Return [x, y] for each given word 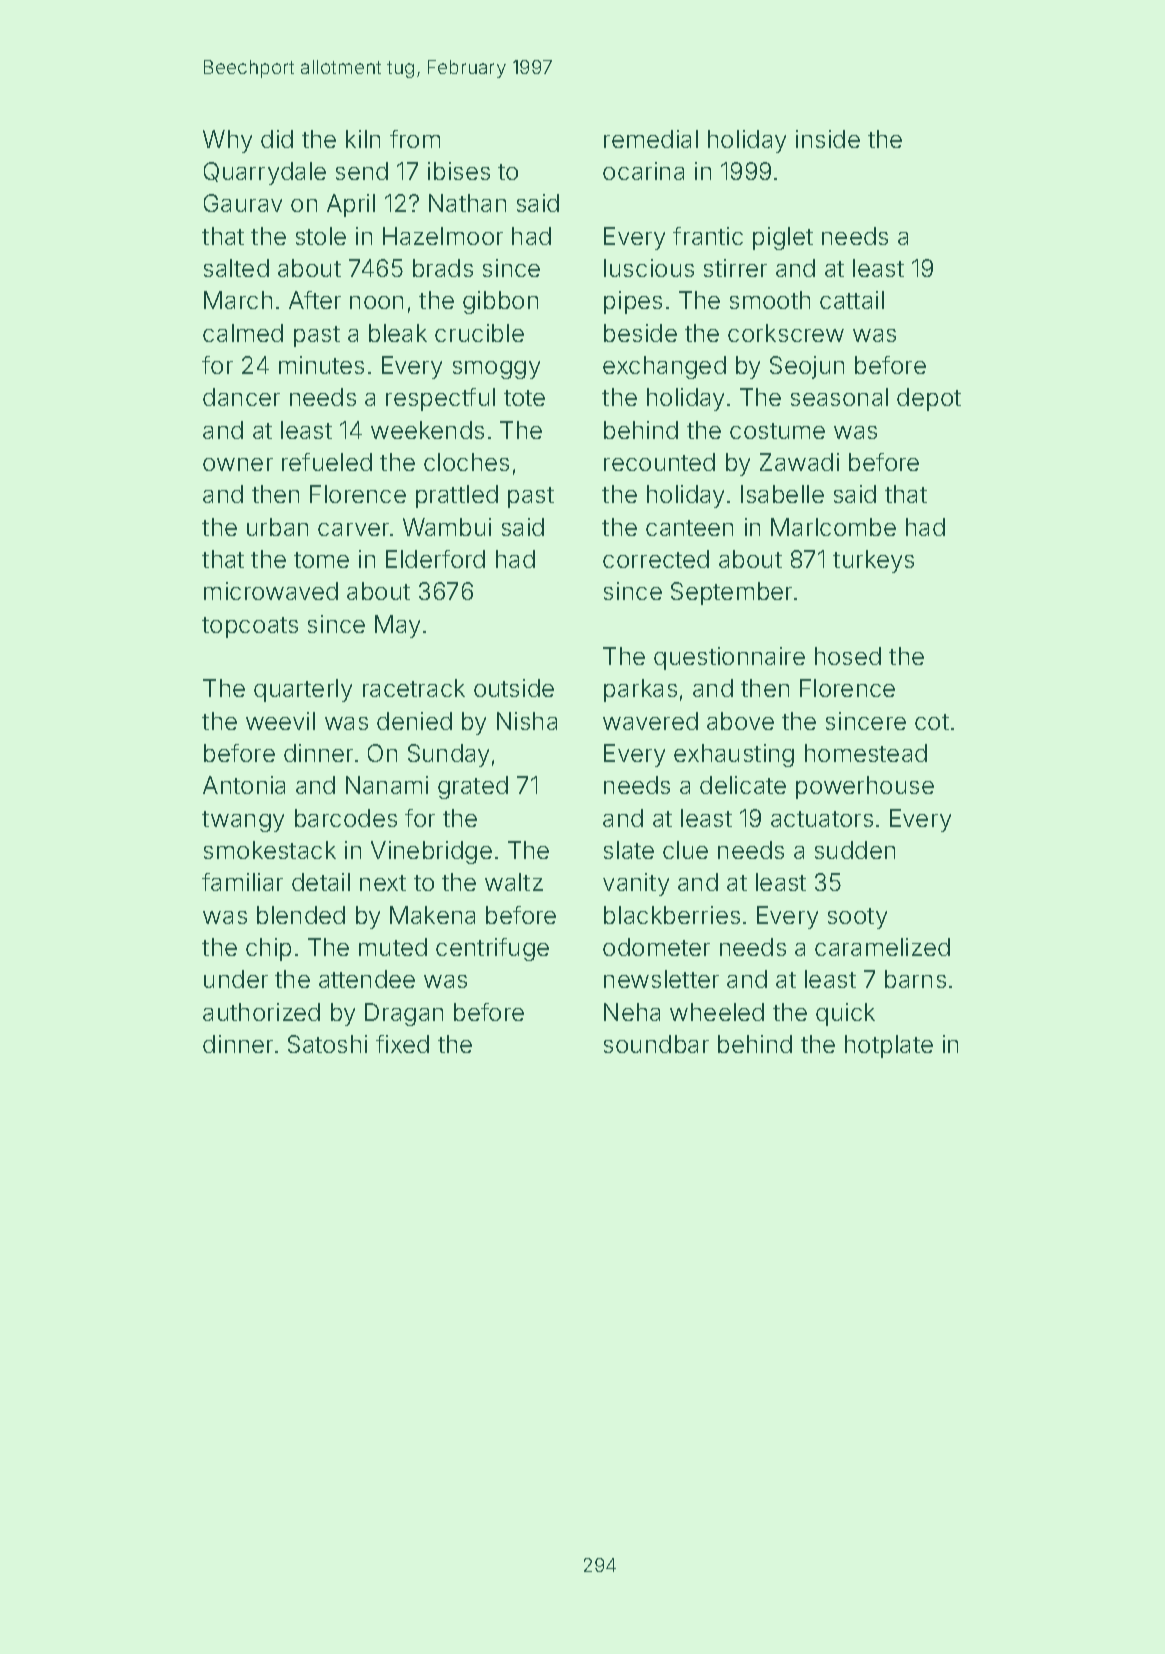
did [277, 139]
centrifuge [492, 949]
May [397, 626]
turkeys [873, 561]
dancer [241, 397]
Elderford [435, 559]
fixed [402, 1044]
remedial [651, 139]
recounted [659, 462]
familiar [242, 882]
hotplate [889, 1046]
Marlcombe [833, 527]
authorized [261, 1012]
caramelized [882, 947]
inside [828, 139]
